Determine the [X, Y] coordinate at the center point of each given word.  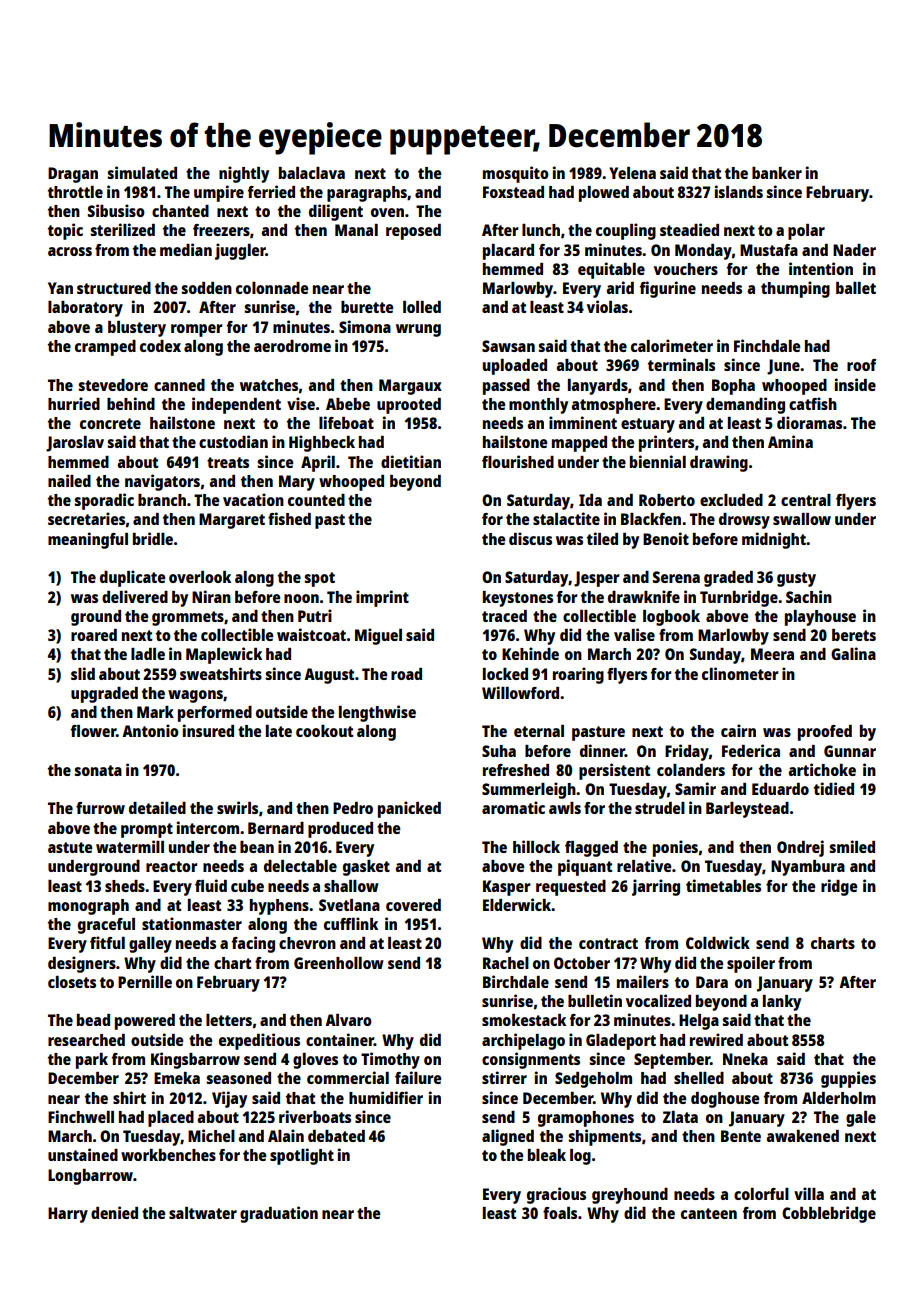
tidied [834, 788]
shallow [351, 886]
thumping [795, 289]
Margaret [232, 521]
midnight [774, 540]
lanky [782, 1003]
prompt [147, 830]
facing [253, 944]
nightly [244, 174]
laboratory [85, 309]
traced [504, 616]
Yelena [632, 173]
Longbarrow [90, 1177]
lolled [422, 307]
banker [777, 173]
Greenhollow [339, 963]
